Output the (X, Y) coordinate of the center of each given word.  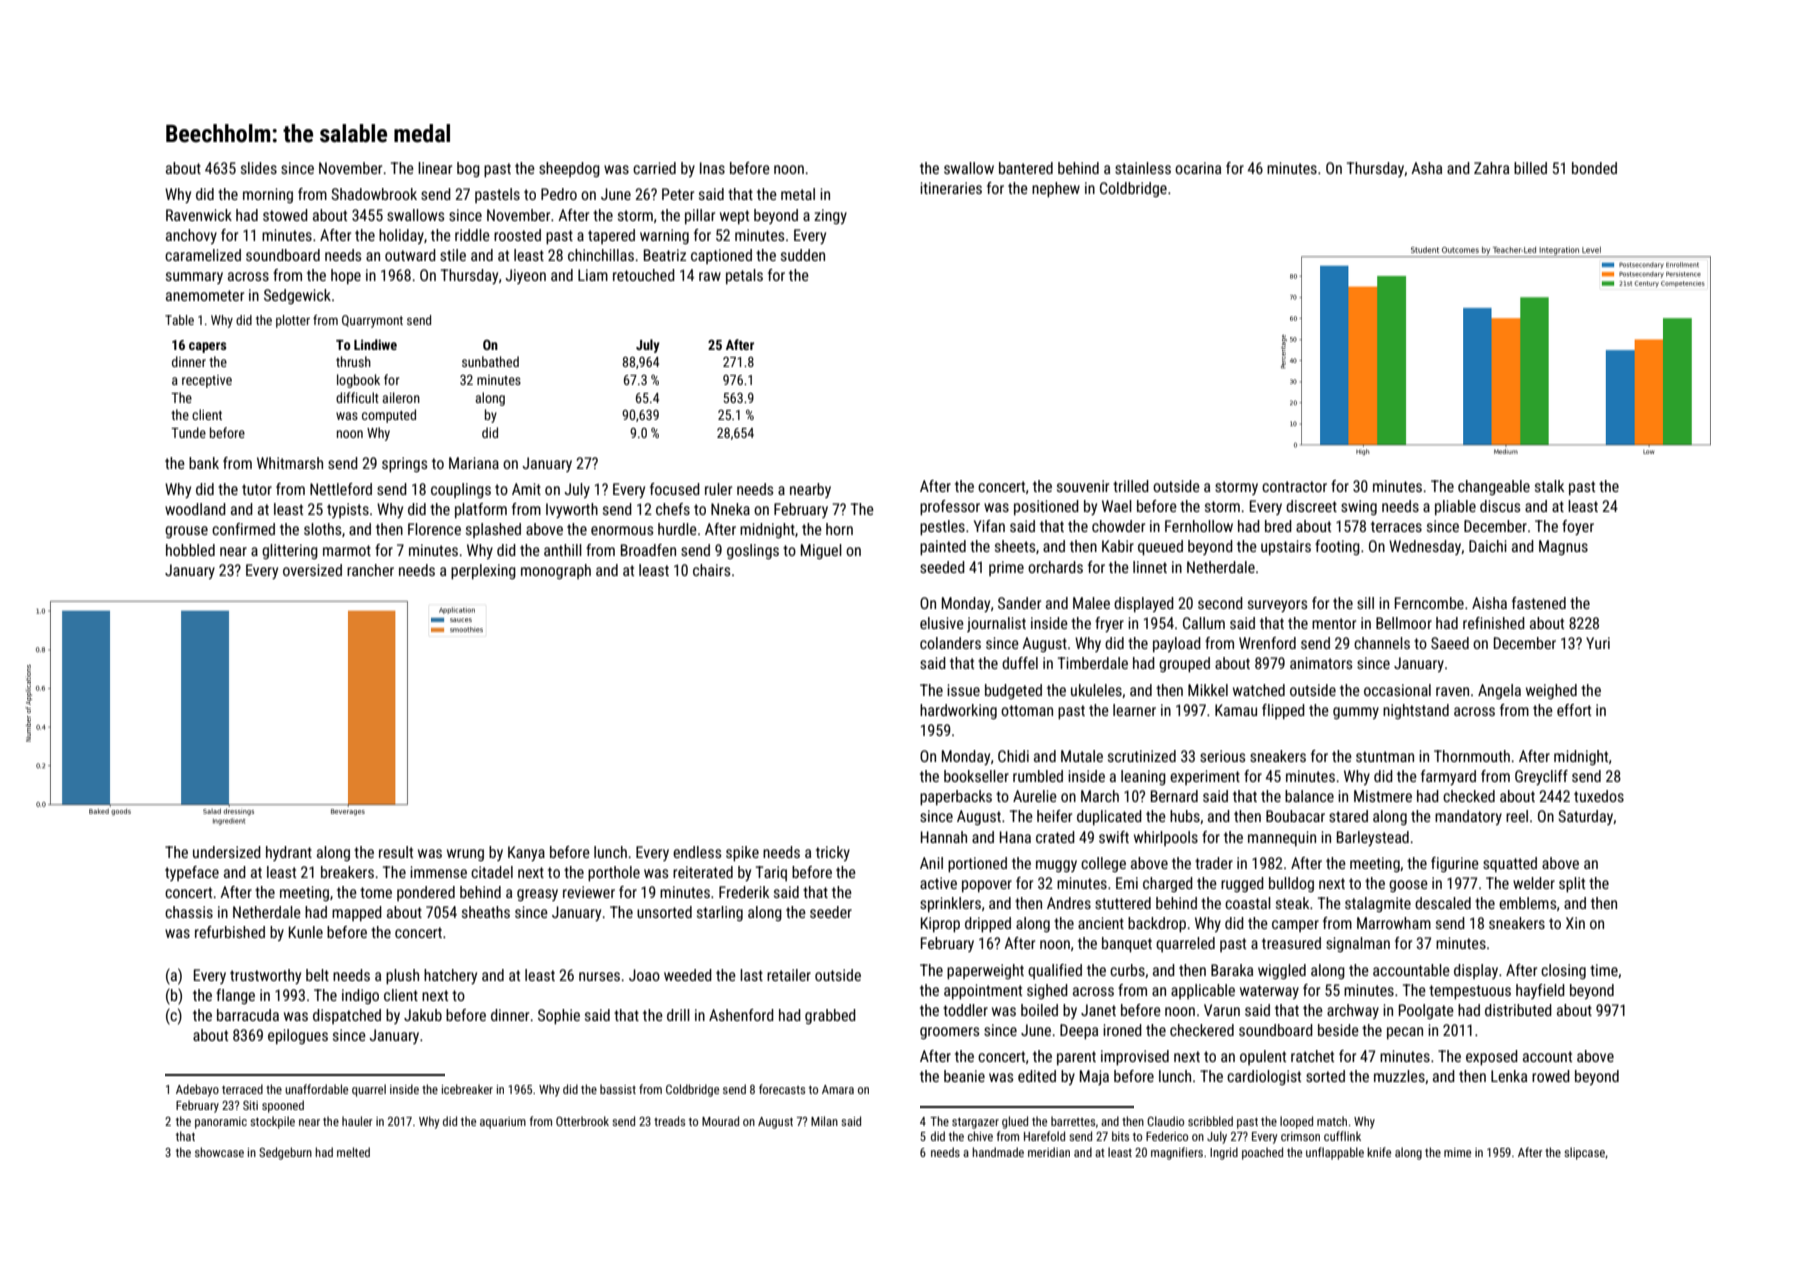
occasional (1397, 690)
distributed (1518, 1010)
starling (720, 913)
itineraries (951, 188)
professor (950, 508)
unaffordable (316, 1089)
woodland (195, 509)
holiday (401, 236)
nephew (1056, 190)
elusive (942, 623)
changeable (1494, 487)
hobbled (190, 550)
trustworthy (265, 976)
